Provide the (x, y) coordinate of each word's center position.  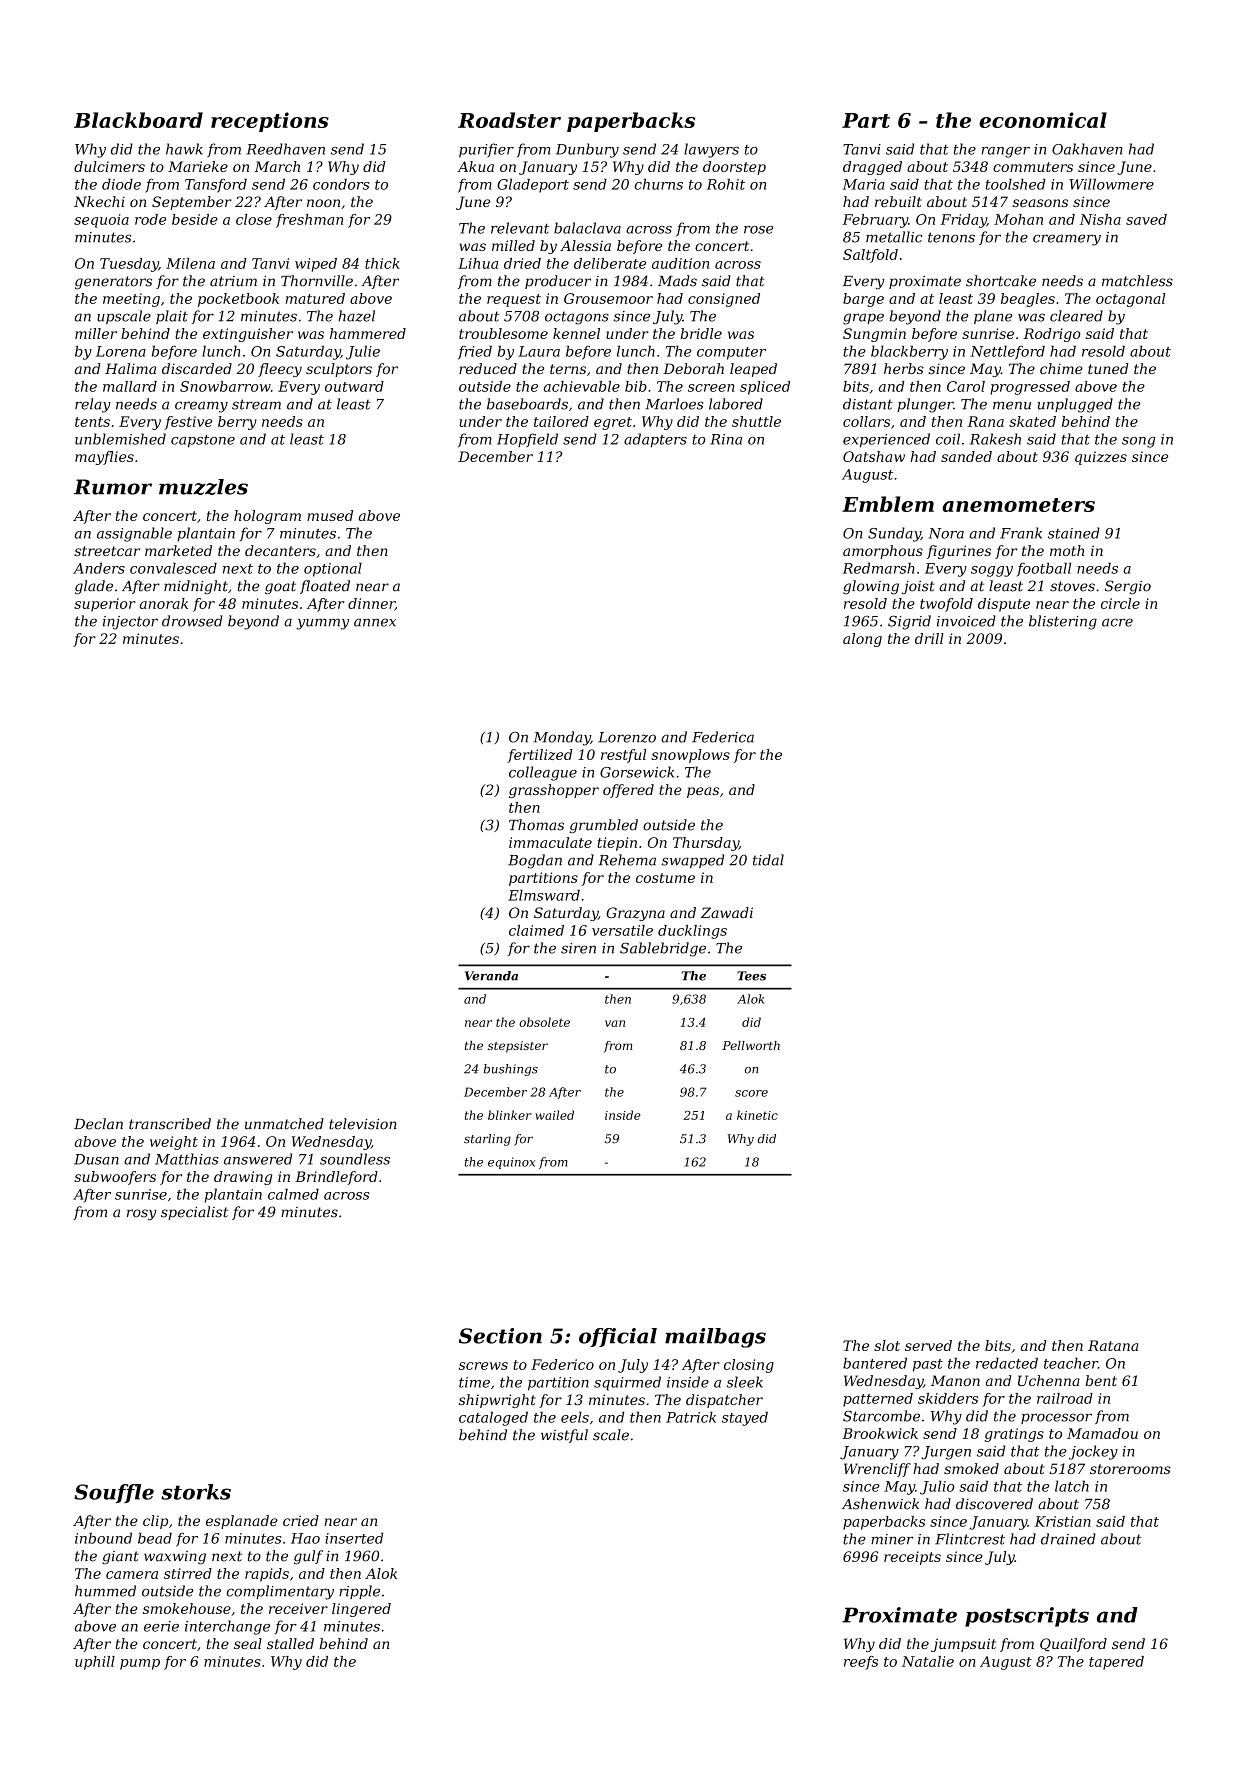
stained (1074, 533)
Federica (723, 737)
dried (522, 263)
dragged (872, 168)
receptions (270, 122)
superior (105, 605)
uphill (95, 1663)
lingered (361, 1610)
